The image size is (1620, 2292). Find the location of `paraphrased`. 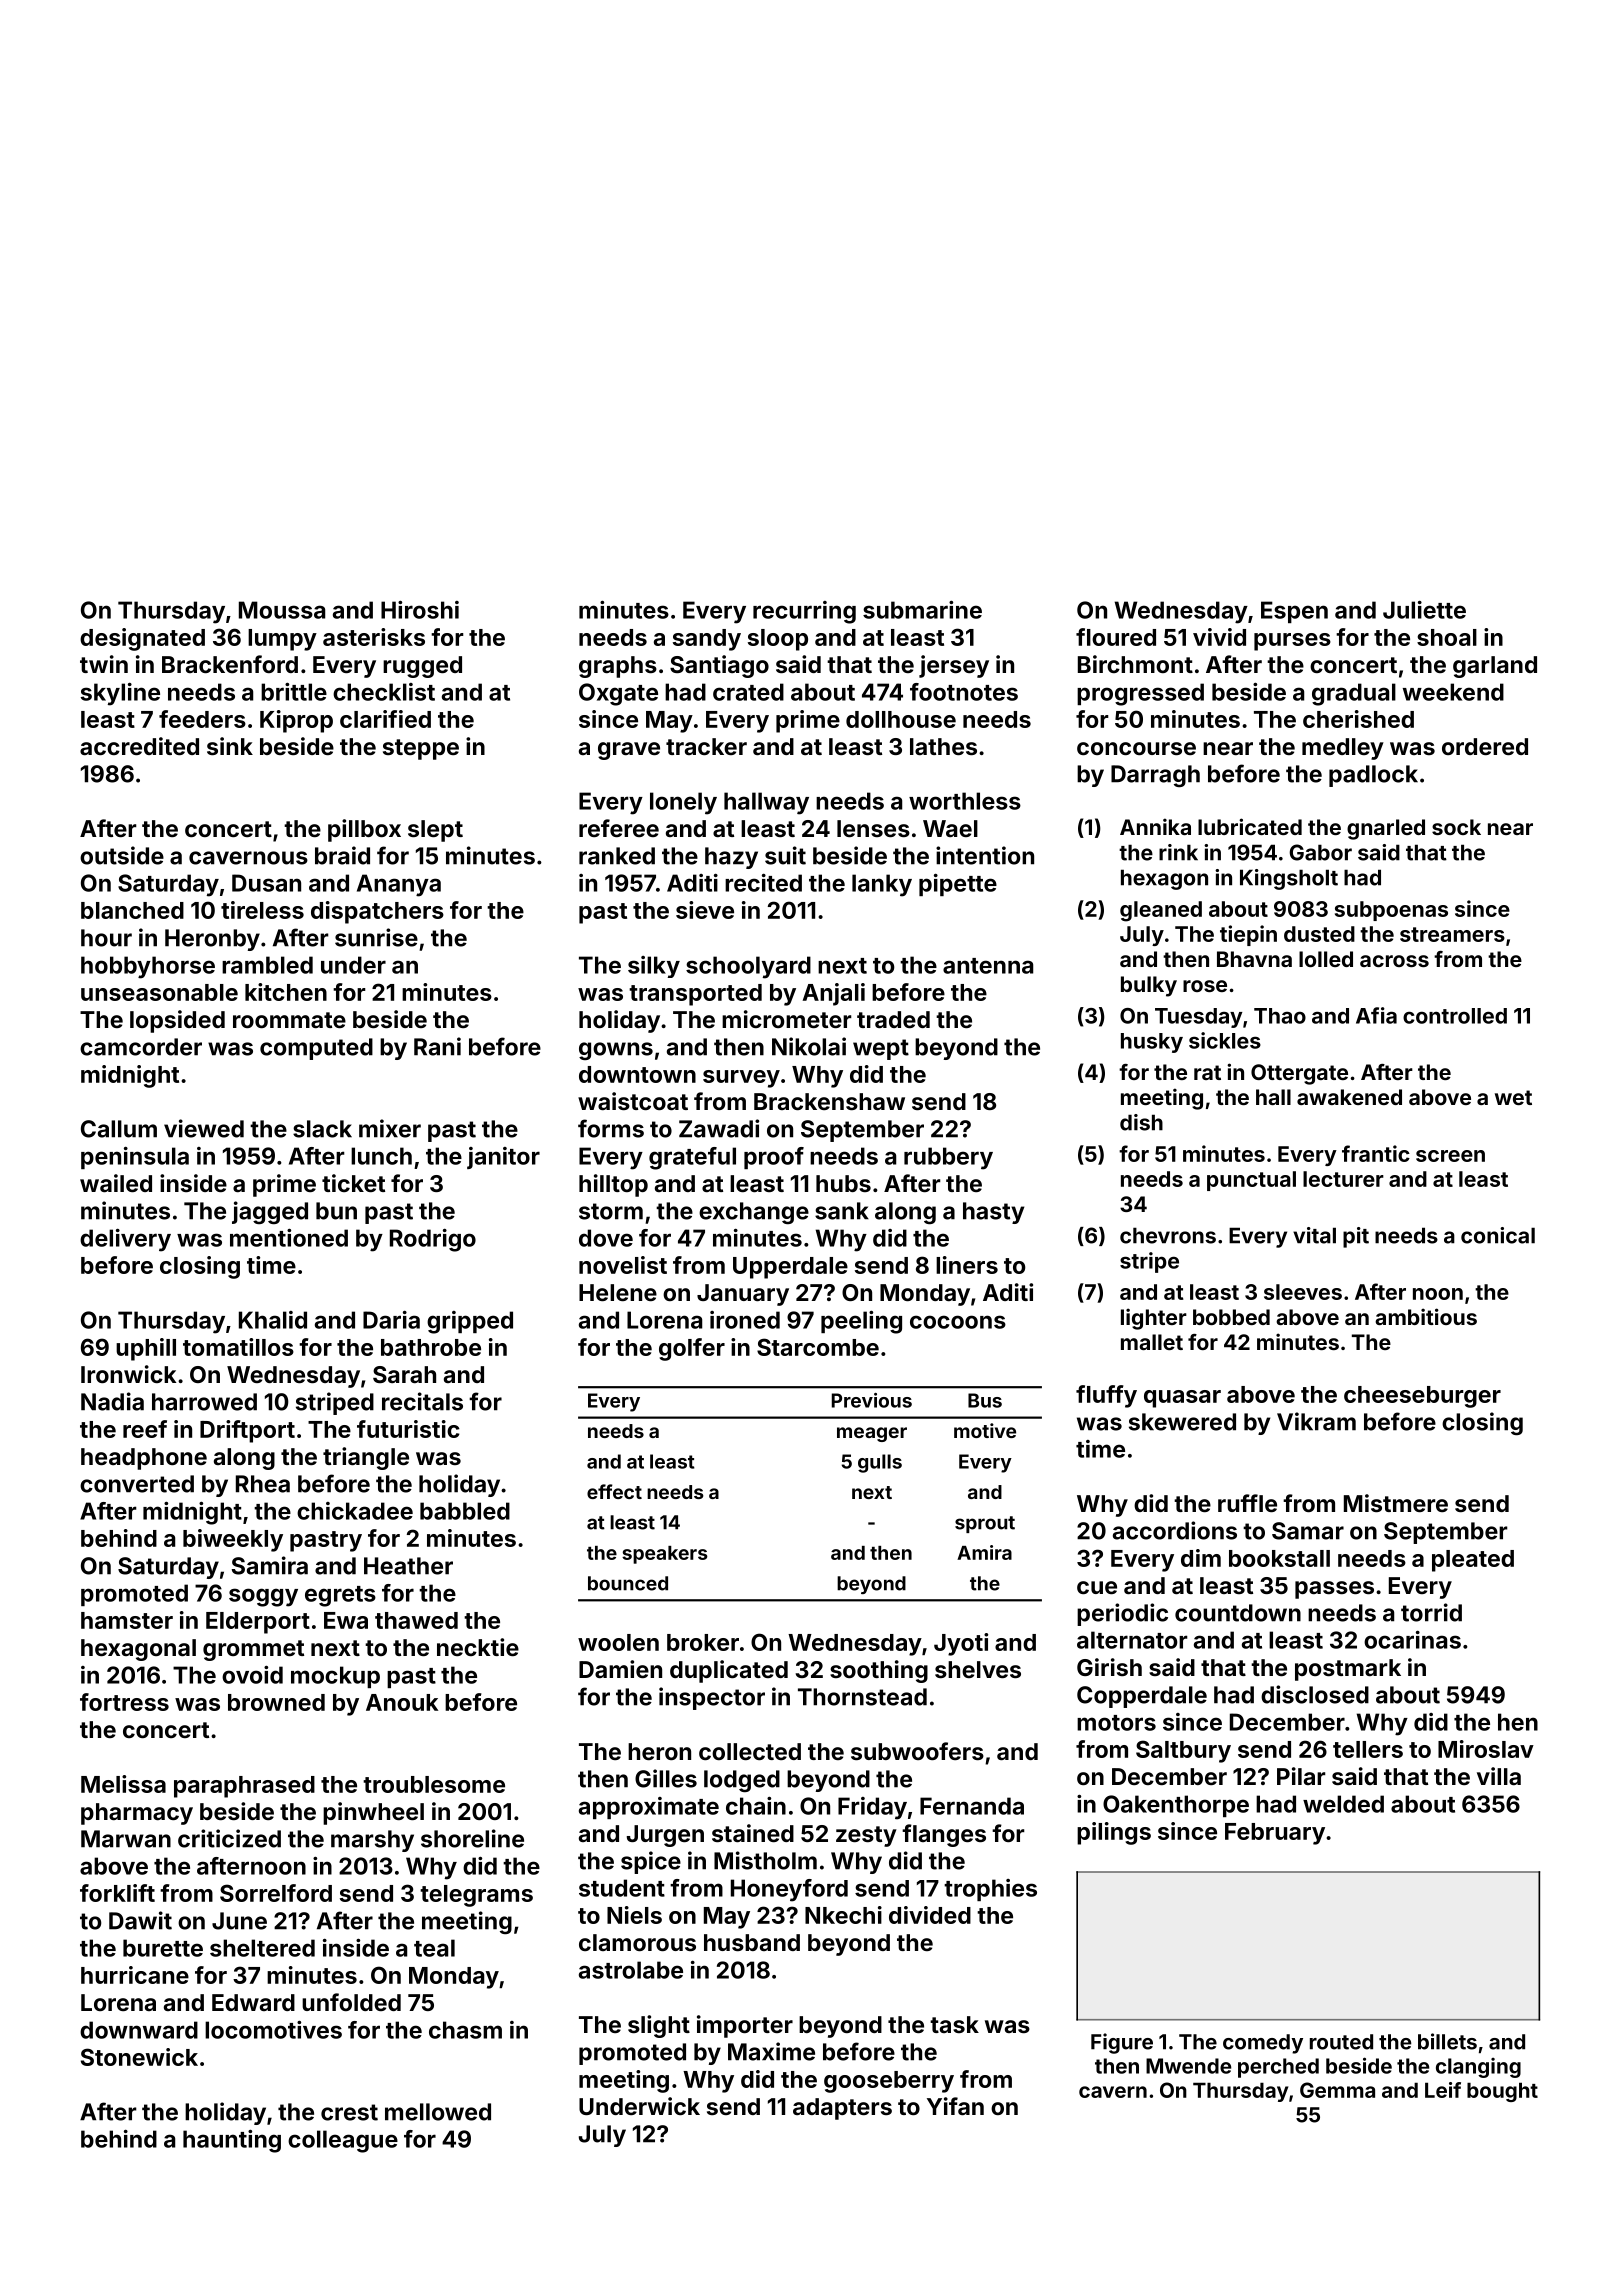

paraphrased is located at coordinates (244, 1787).
